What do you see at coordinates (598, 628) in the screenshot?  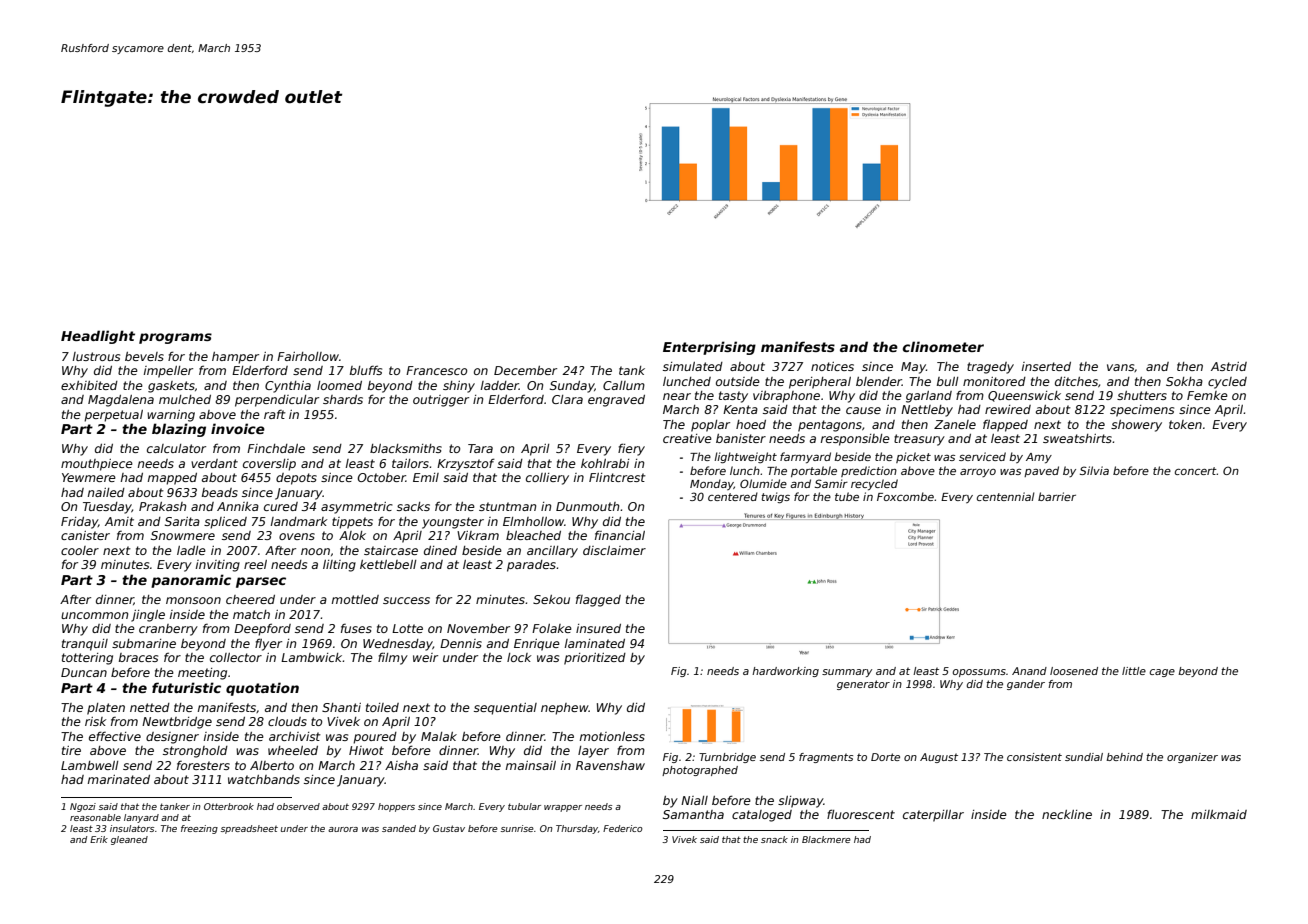 I see `insured` at bounding box center [598, 628].
